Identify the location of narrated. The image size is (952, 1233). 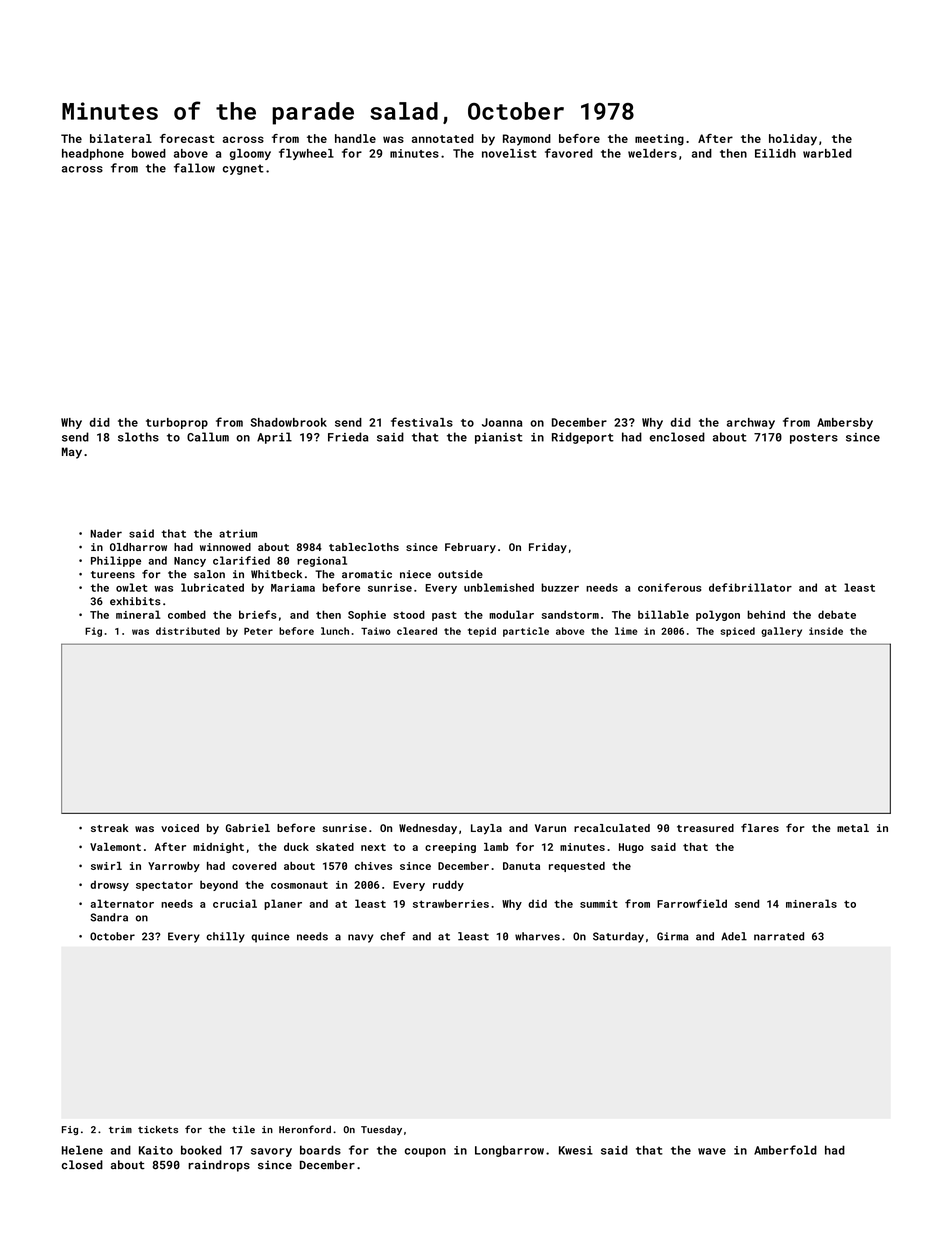
(779, 936).
